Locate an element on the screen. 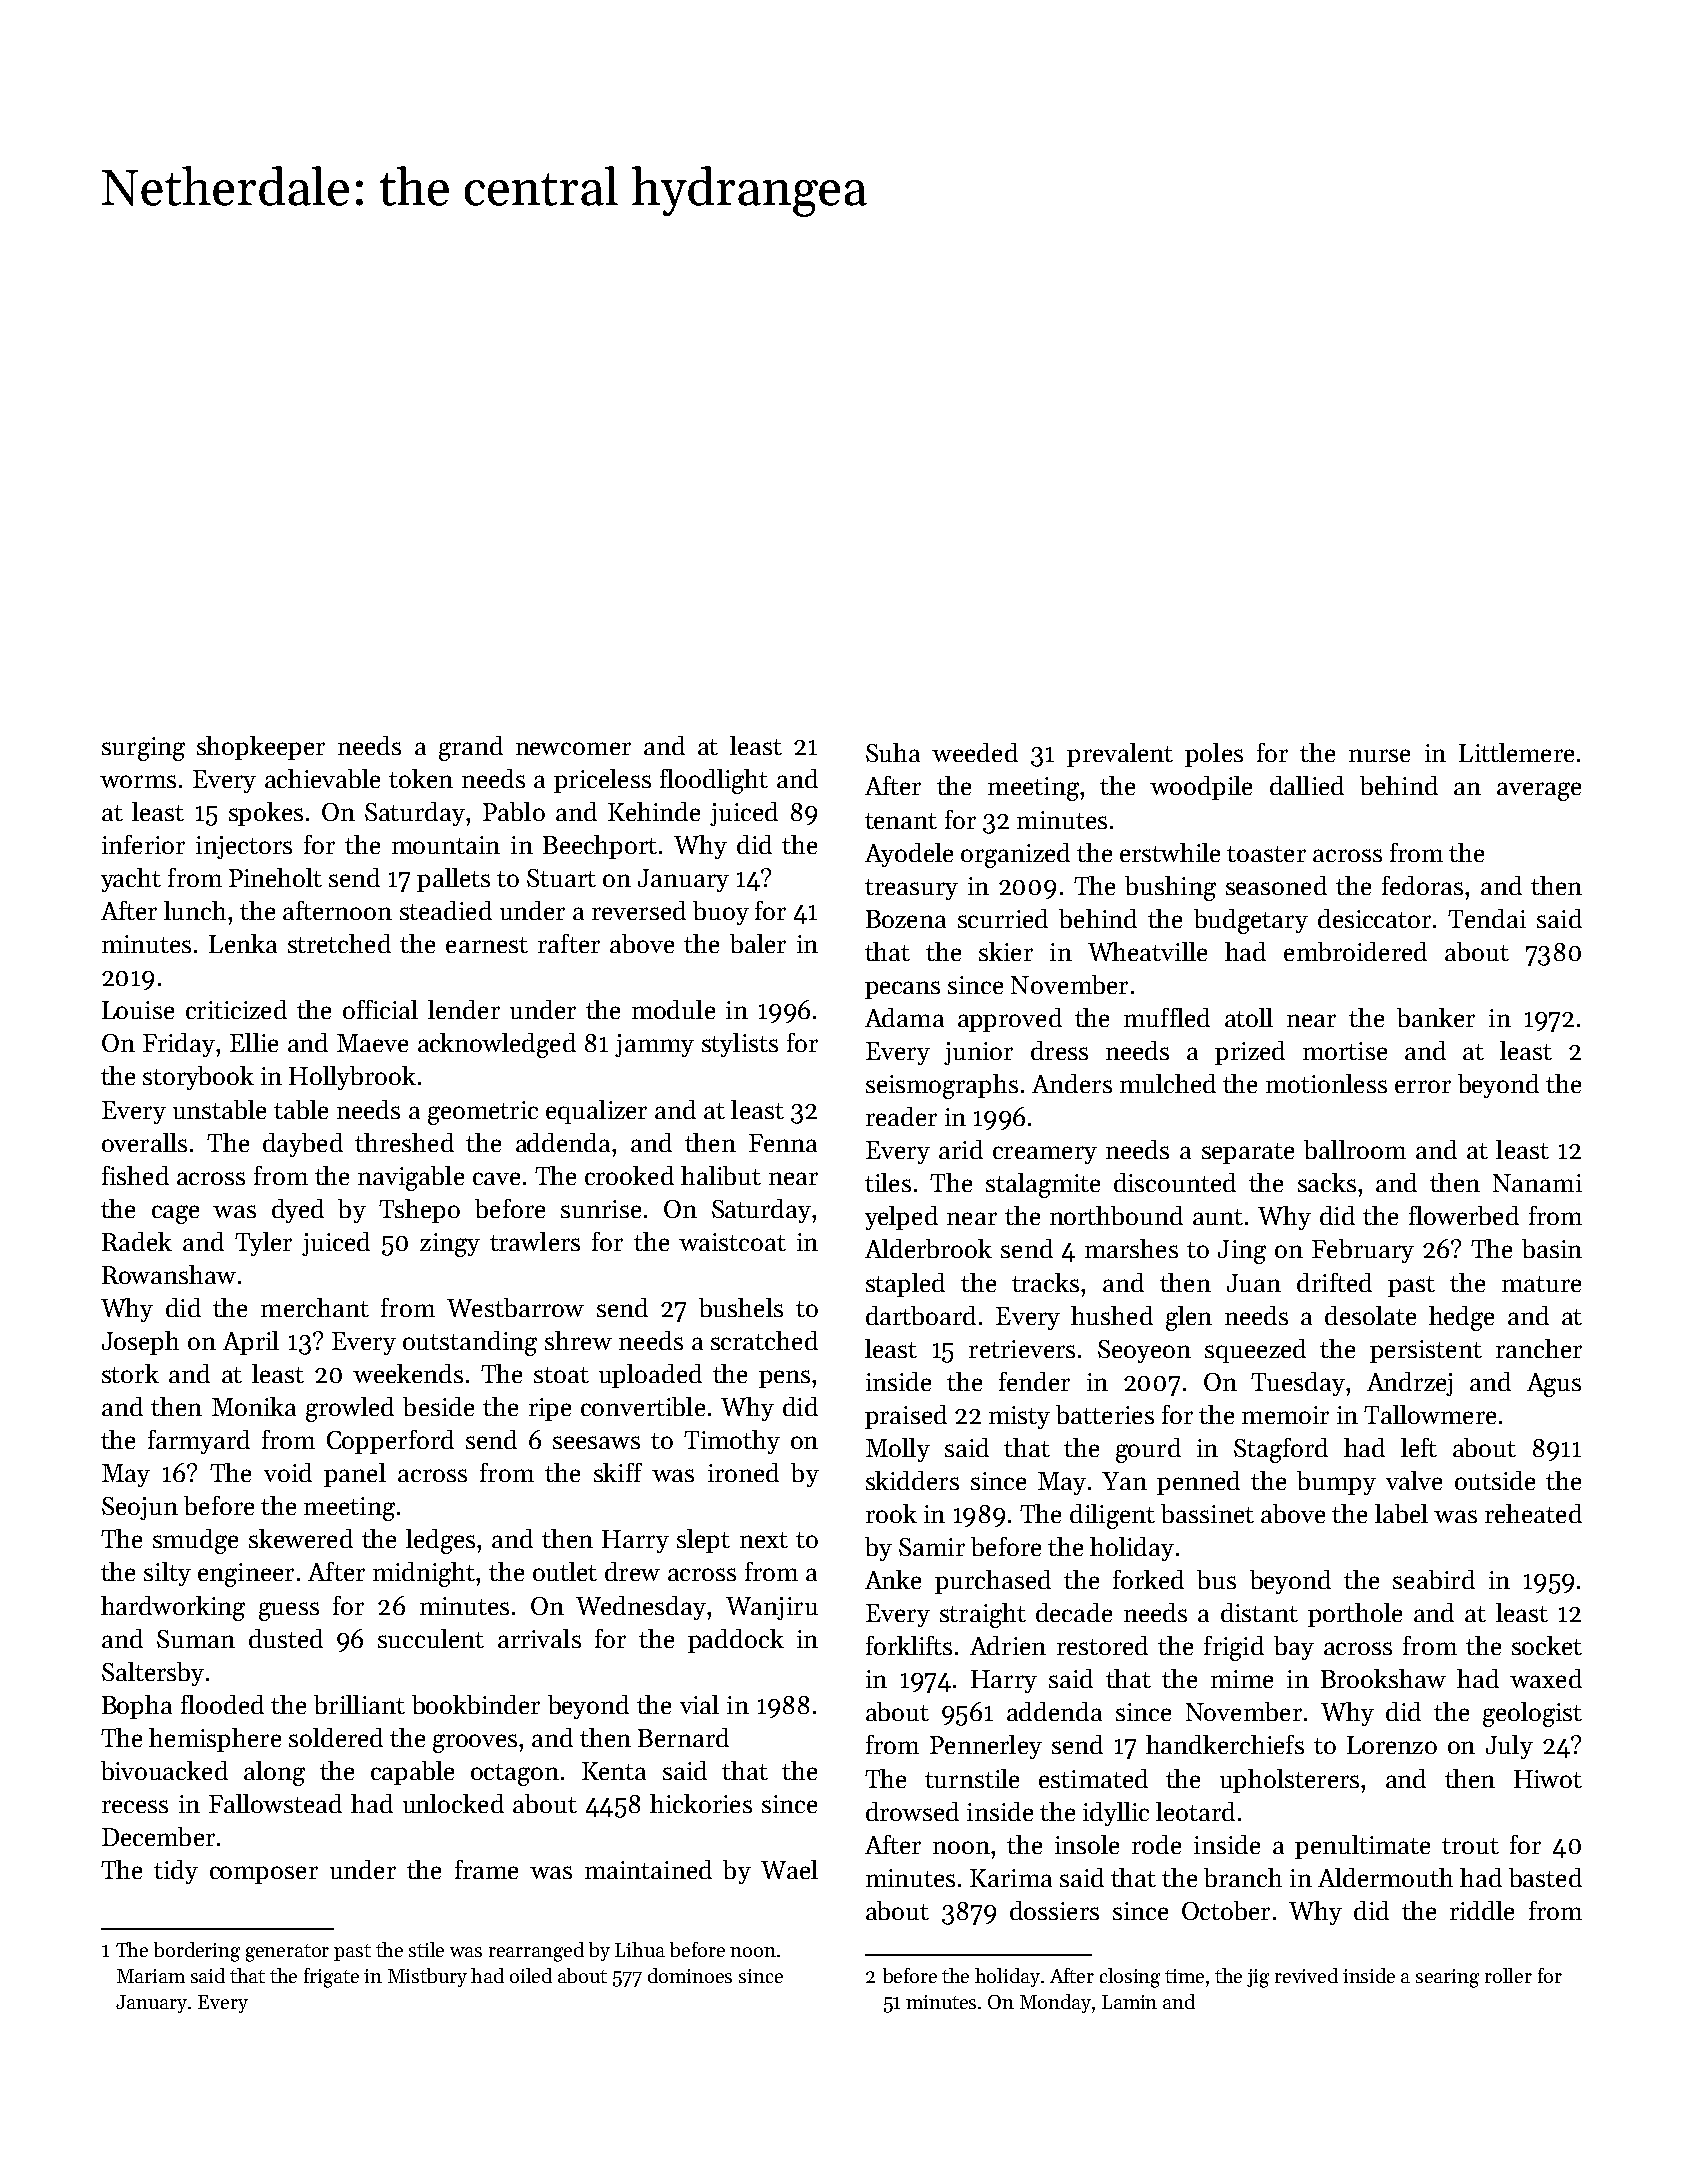 This screenshot has height=2178, width=1683. rancher is located at coordinates (1539, 1348).
